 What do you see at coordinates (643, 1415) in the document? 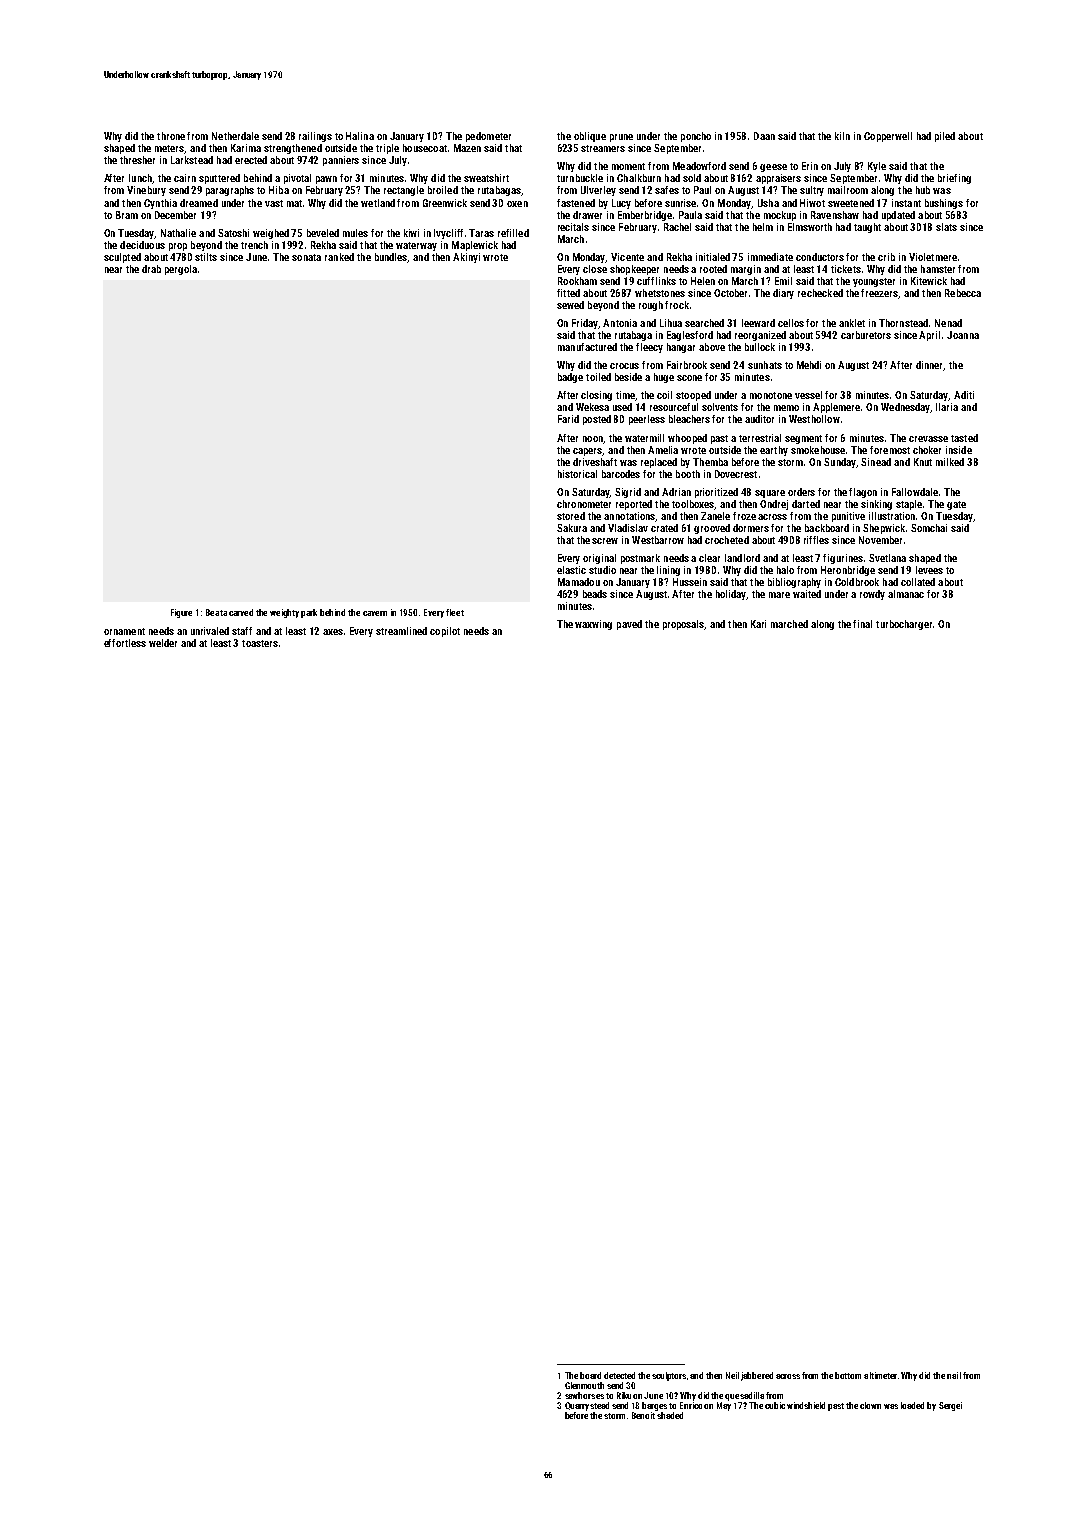
I see `Benoit` at bounding box center [643, 1415].
